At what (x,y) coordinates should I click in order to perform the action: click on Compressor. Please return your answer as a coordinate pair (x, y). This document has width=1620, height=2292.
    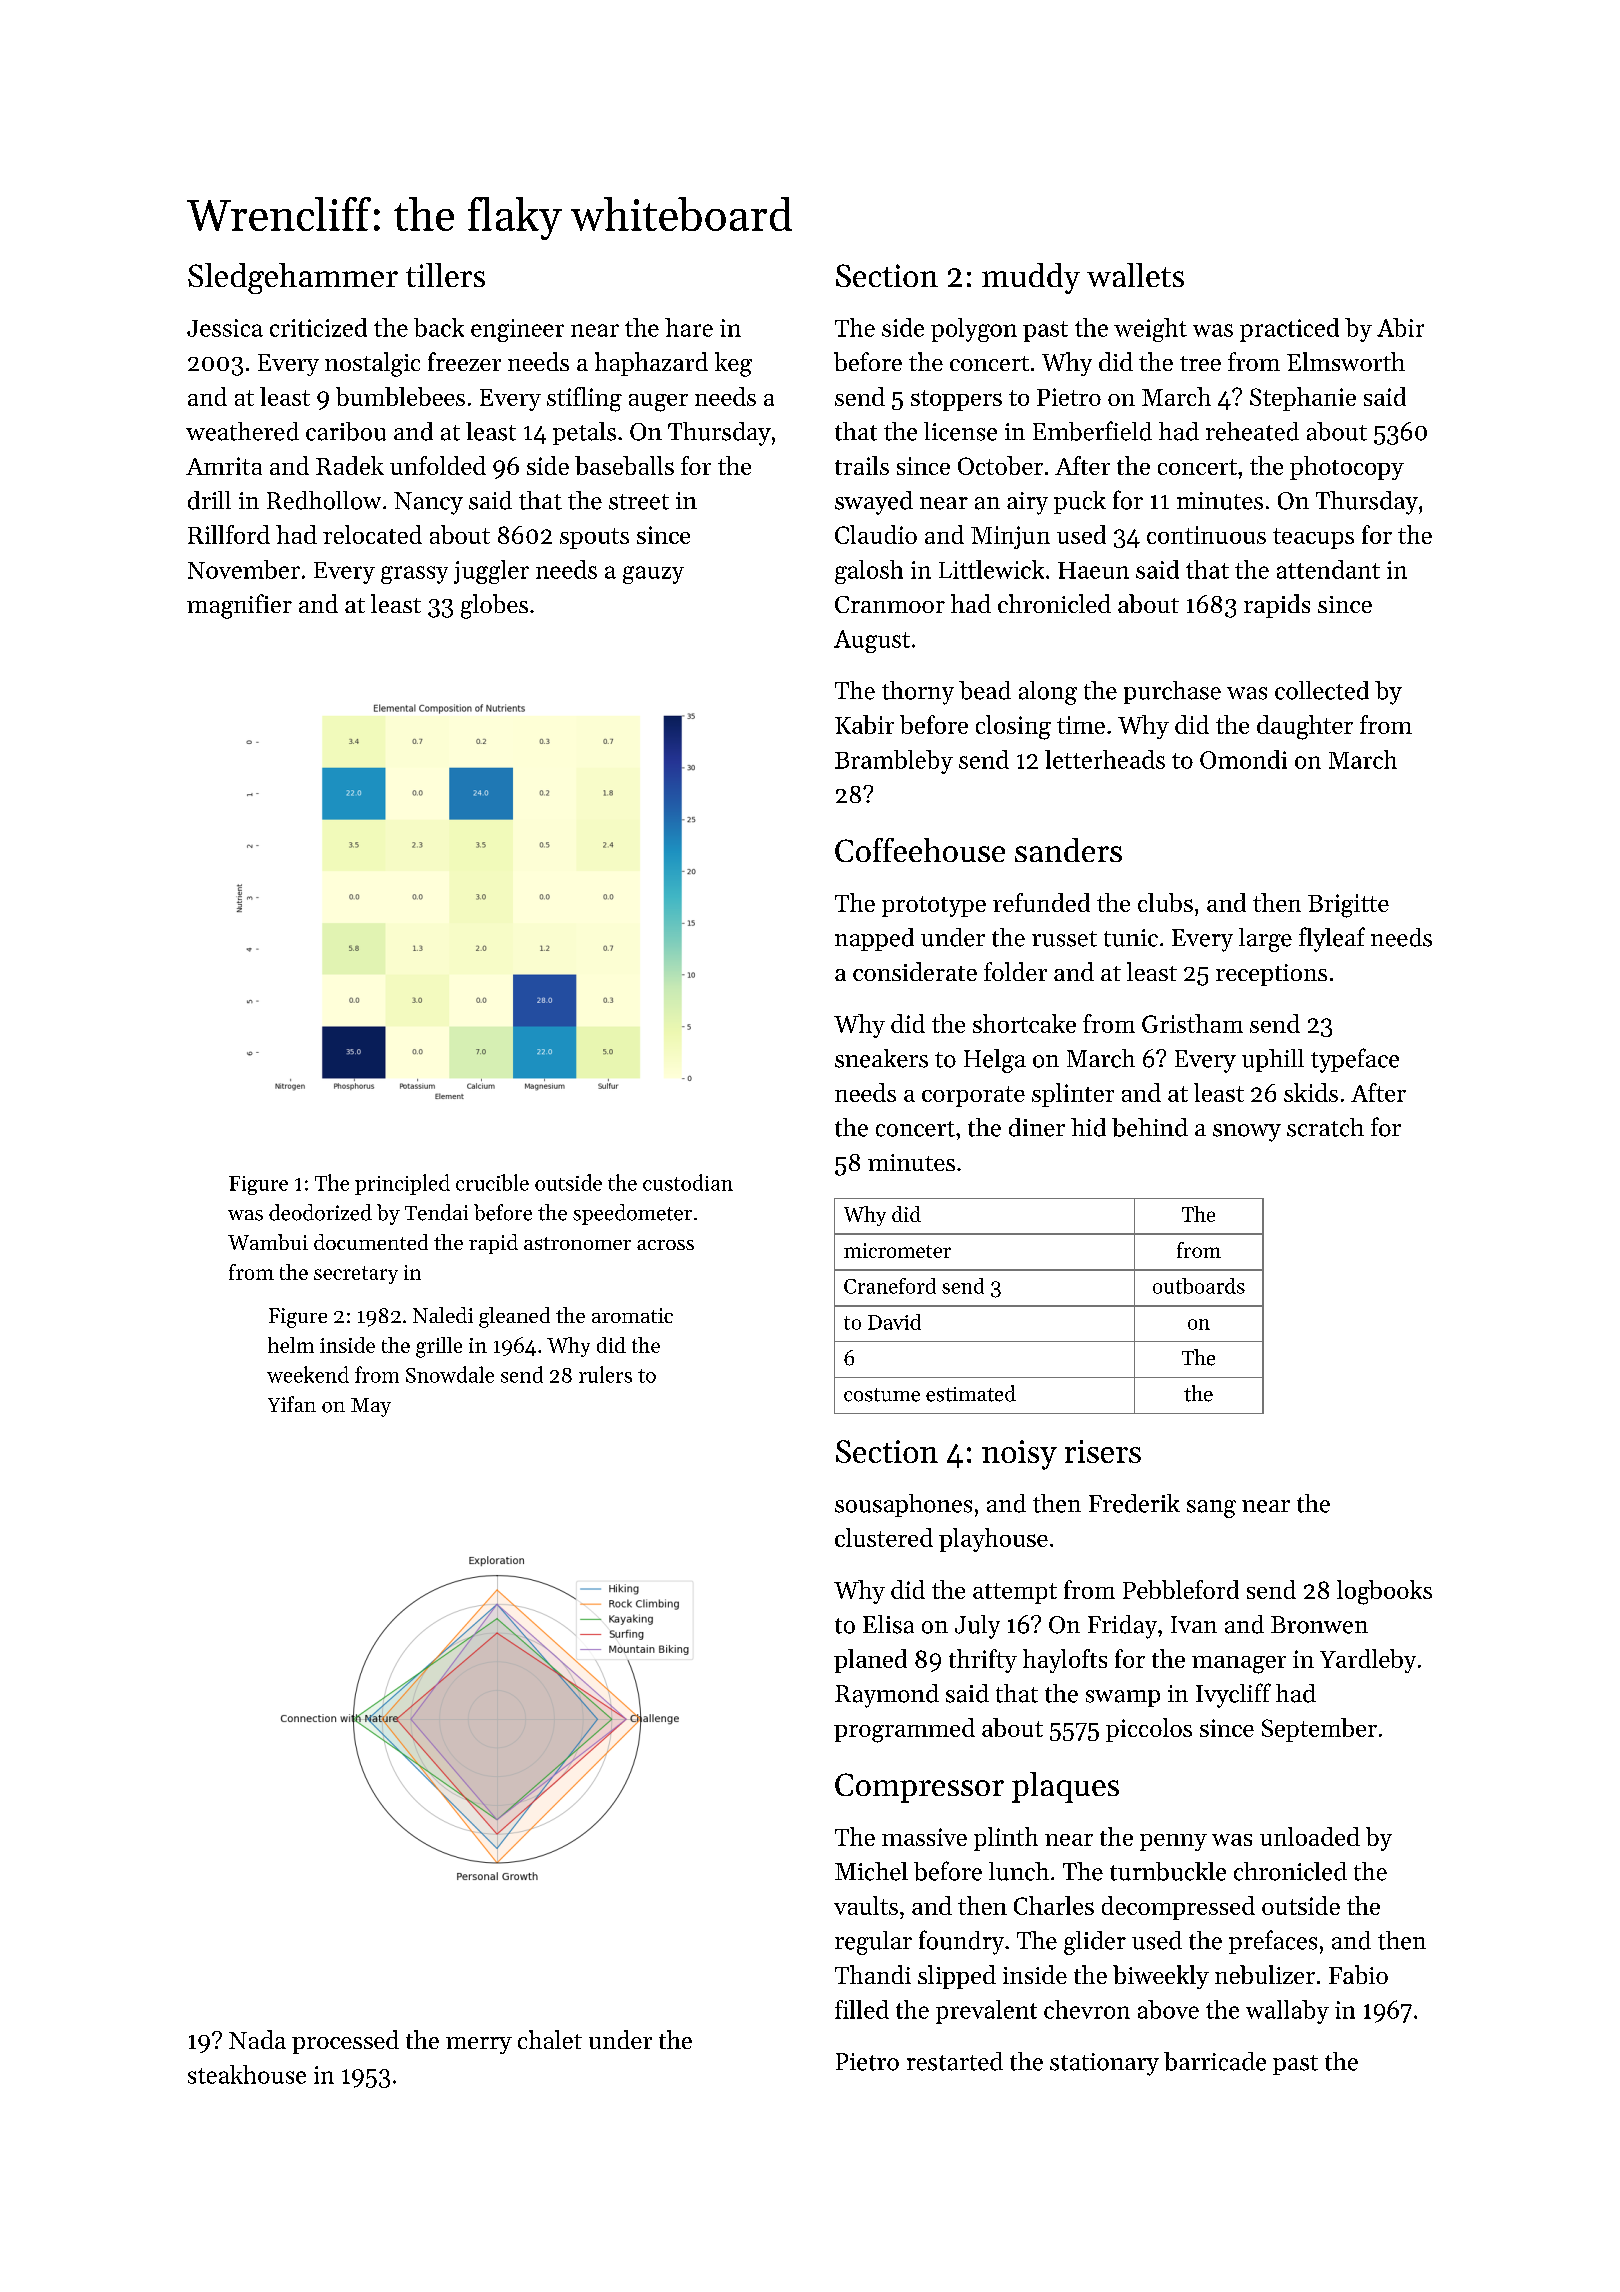
    Looking at the image, I should click on (919, 1788).
